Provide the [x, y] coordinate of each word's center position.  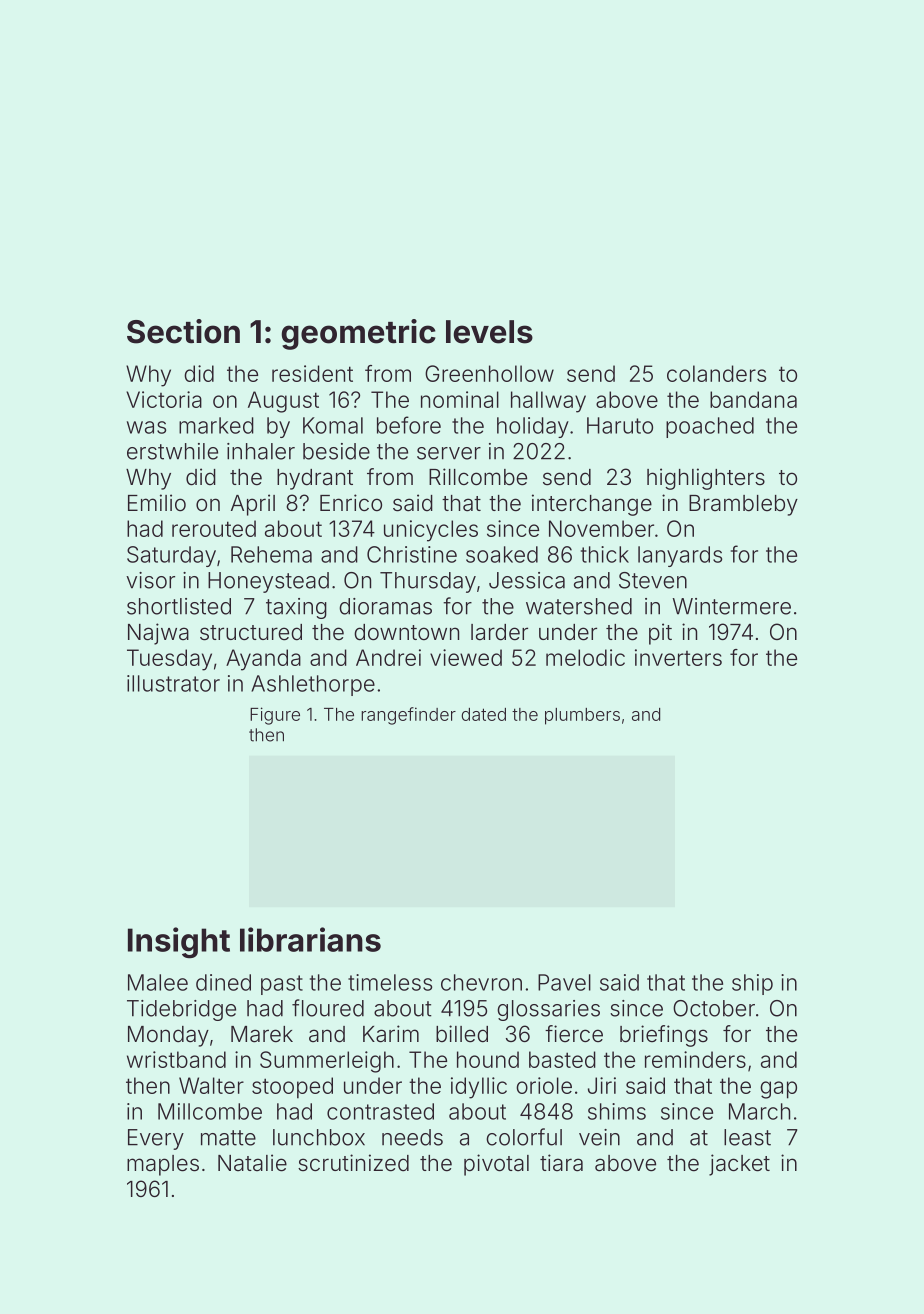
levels [489, 332]
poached [710, 427]
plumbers [582, 716]
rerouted [214, 528]
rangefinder [408, 716]
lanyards [680, 556]
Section [183, 331]
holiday [533, 427]
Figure [275, 716]
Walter [211, 1085]
